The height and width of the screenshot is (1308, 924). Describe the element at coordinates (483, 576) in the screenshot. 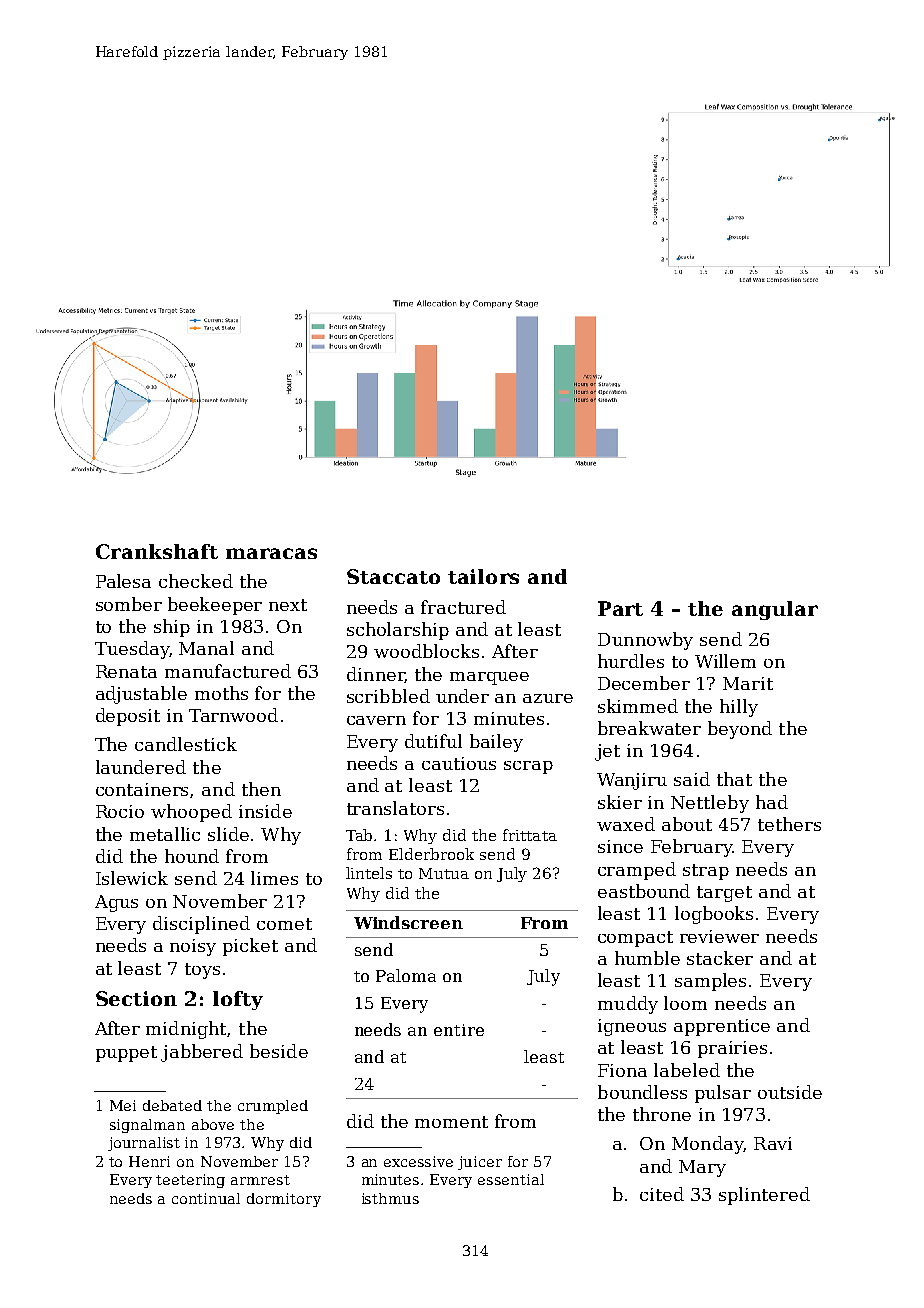

I see `tailors` at that location.
